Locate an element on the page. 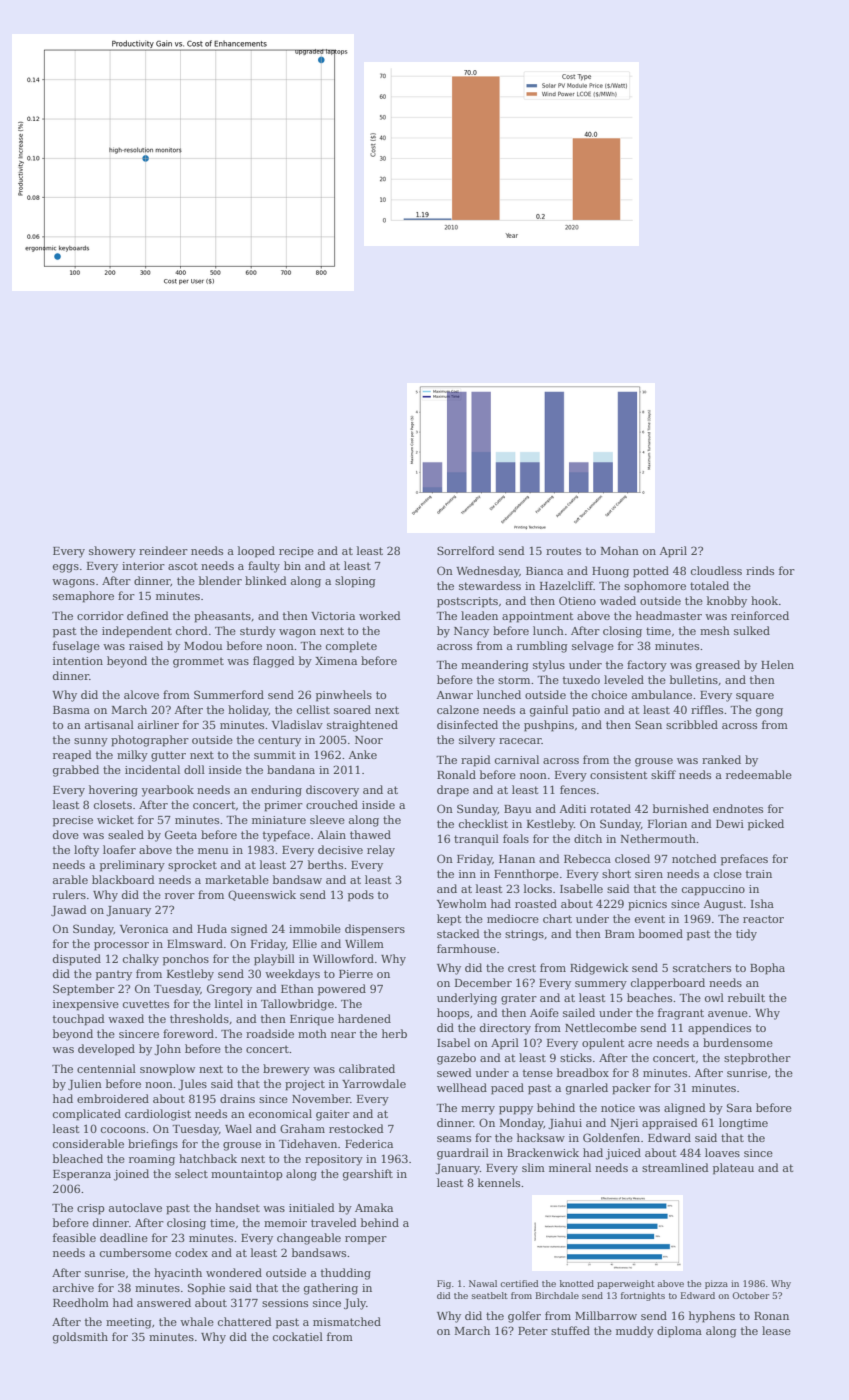  reindeer is located at coordinates (163, 550).
